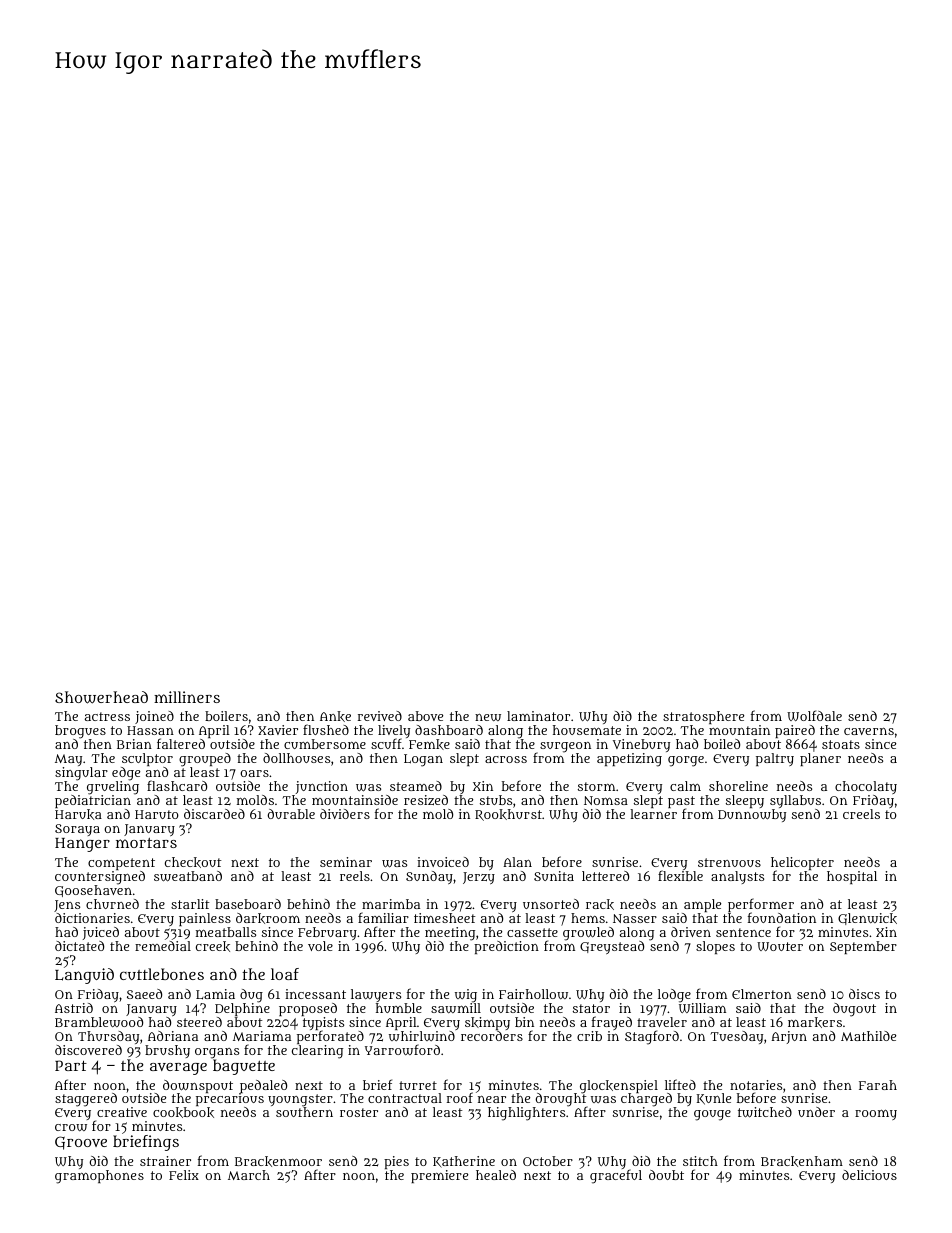 This screenshot has width=952, height=1233. I want to click on milliners, so click(187, 697).
